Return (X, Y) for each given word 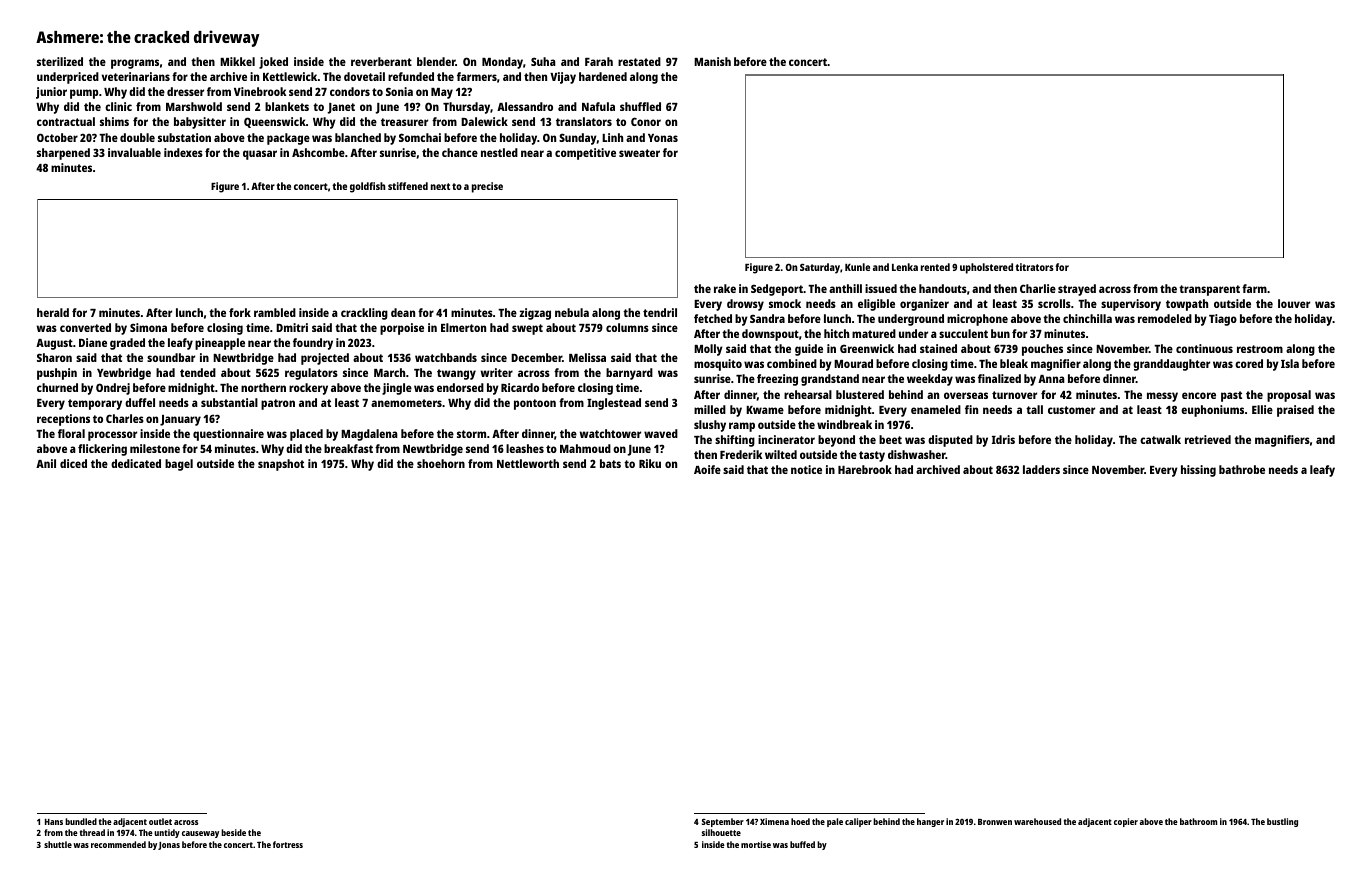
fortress (288, 844)
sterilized (60, 61)
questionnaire (228, 435)
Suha (543, 61)
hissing (1198, 471)
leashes (525, 448)
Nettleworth (528, 463)
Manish (712, 61)
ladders (1041, 469)
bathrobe (1242, 469)
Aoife (707, 469)
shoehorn (441, 463)
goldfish (368, 187)
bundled (81, 821)
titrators (1034, 267)
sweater (639, 153)
